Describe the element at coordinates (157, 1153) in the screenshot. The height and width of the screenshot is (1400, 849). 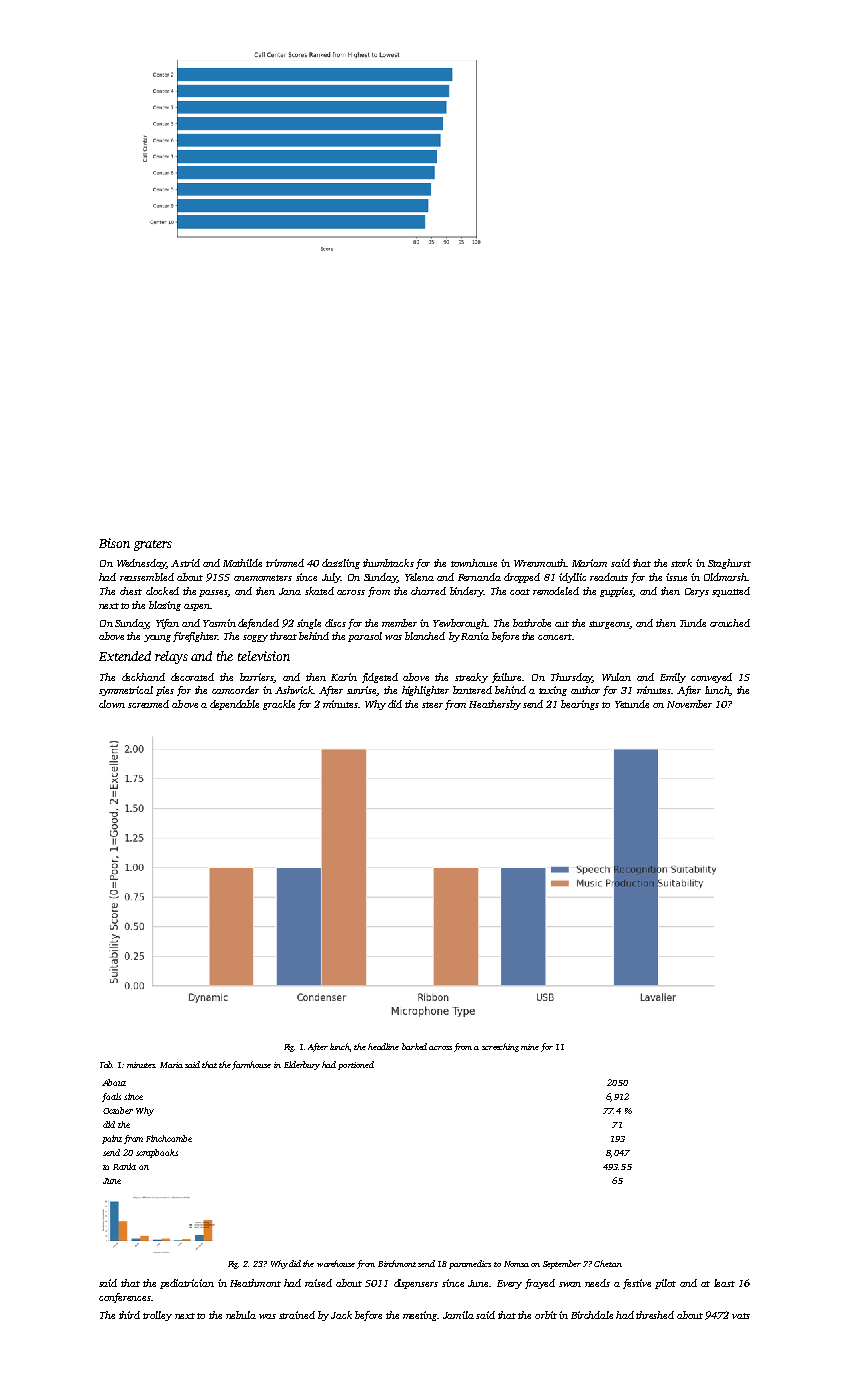
I see `scrapbooks` at that location.
